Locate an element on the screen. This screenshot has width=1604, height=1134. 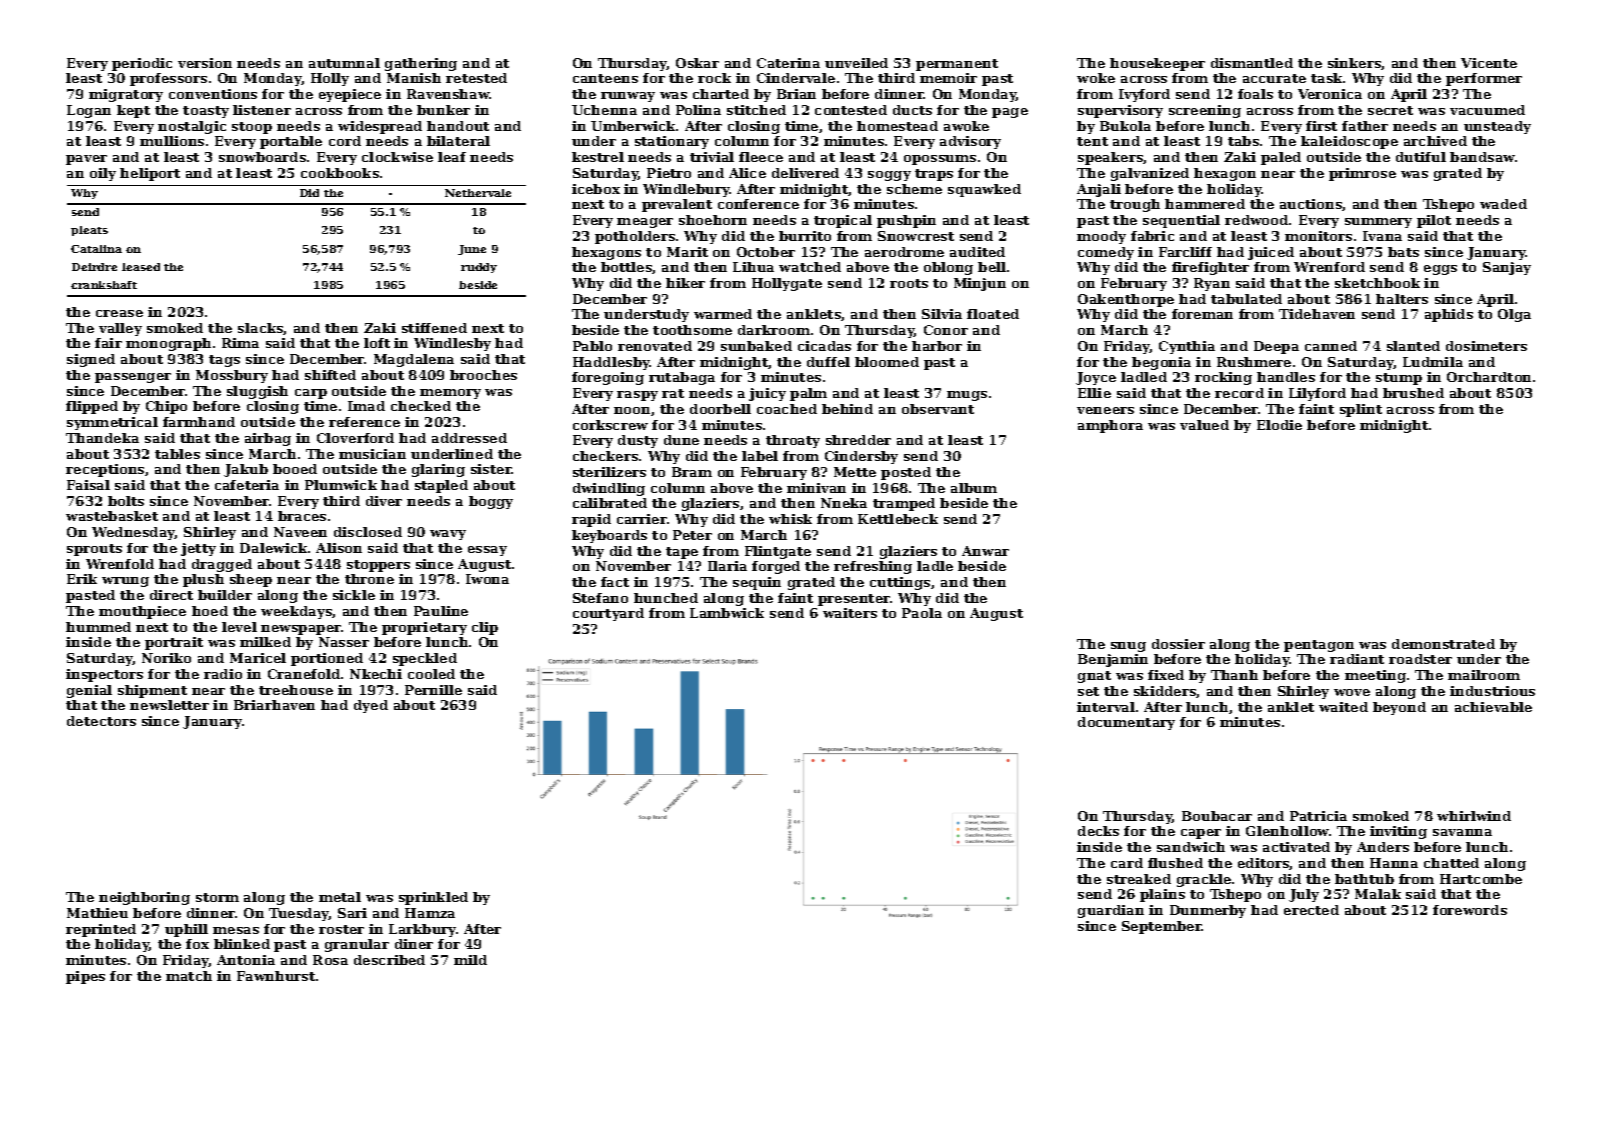
handout is located at coordinates (458, 126).
